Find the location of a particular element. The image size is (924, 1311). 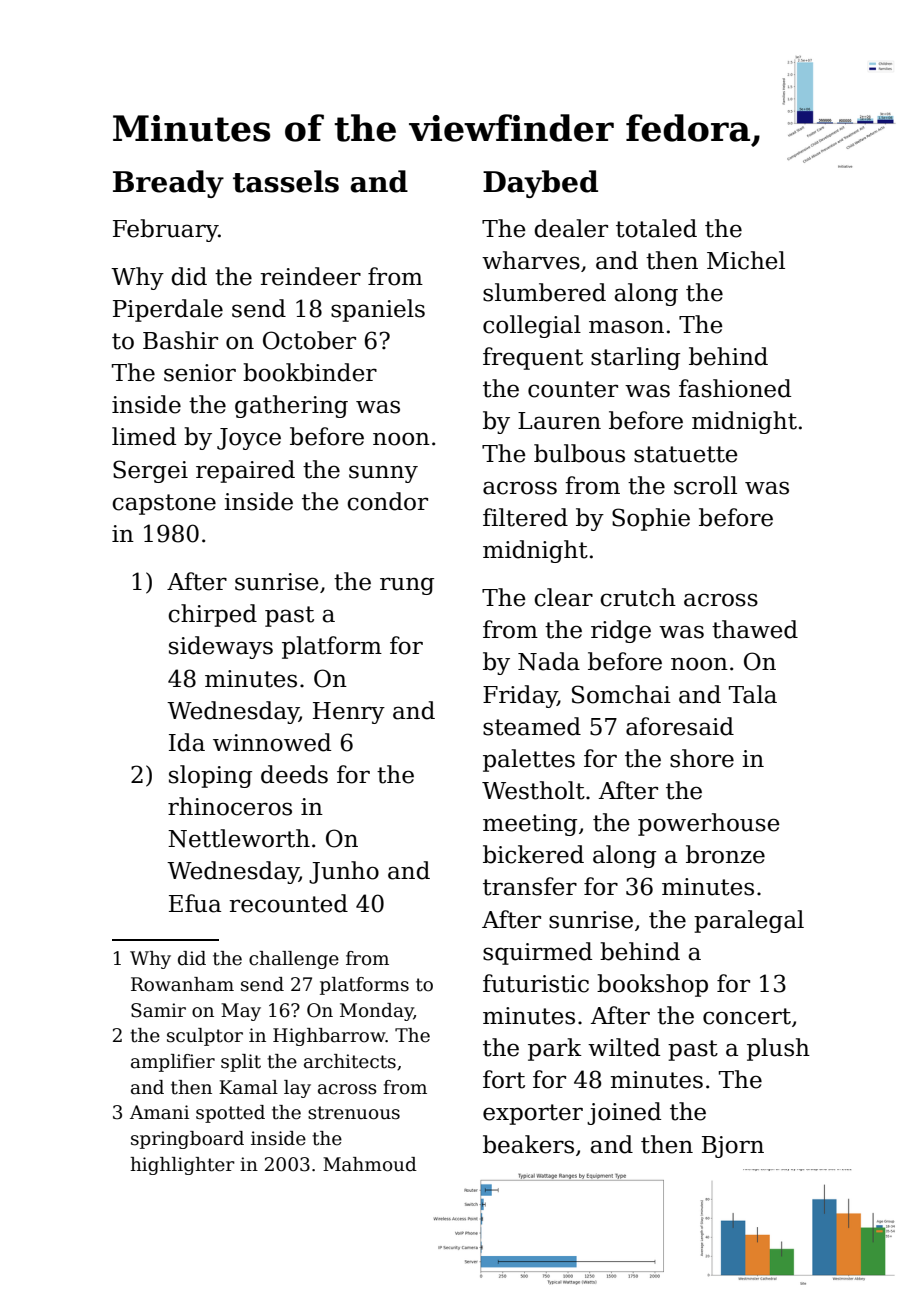

Highbarrow is located at coordinates (329, 1037).
